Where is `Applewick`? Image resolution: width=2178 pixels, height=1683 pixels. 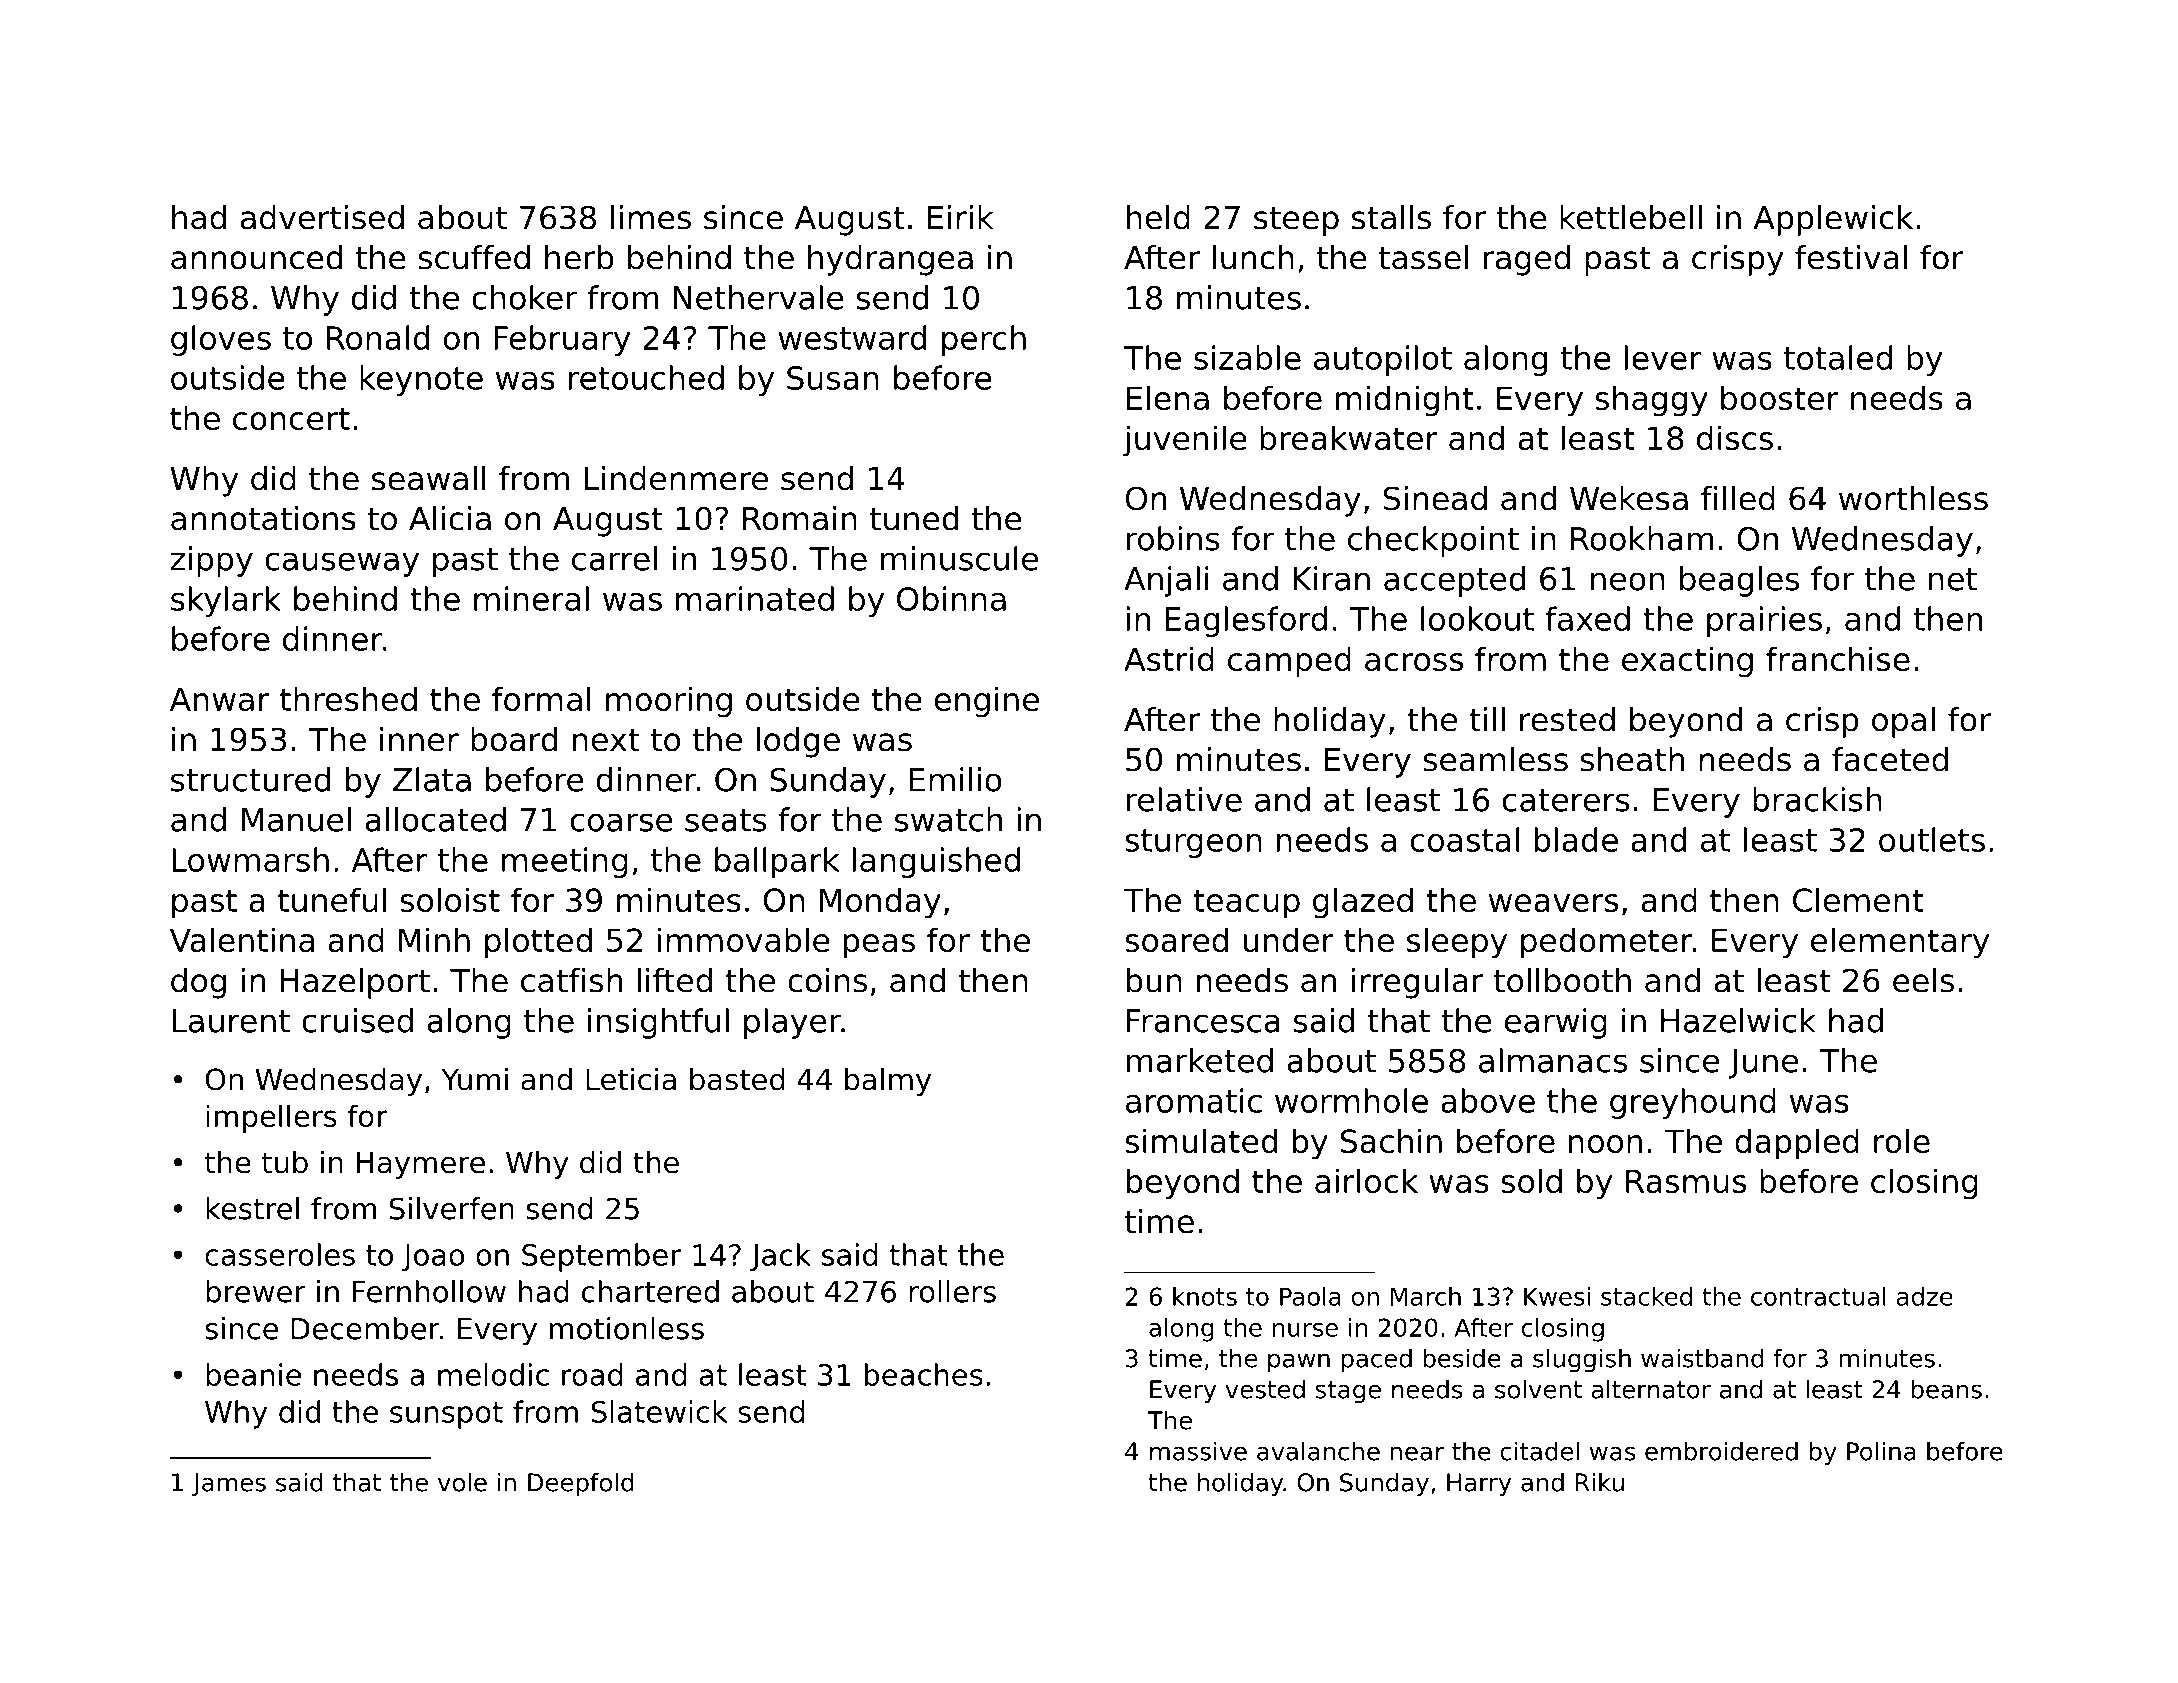
Applewick is located at coordinates (1833, 220).
